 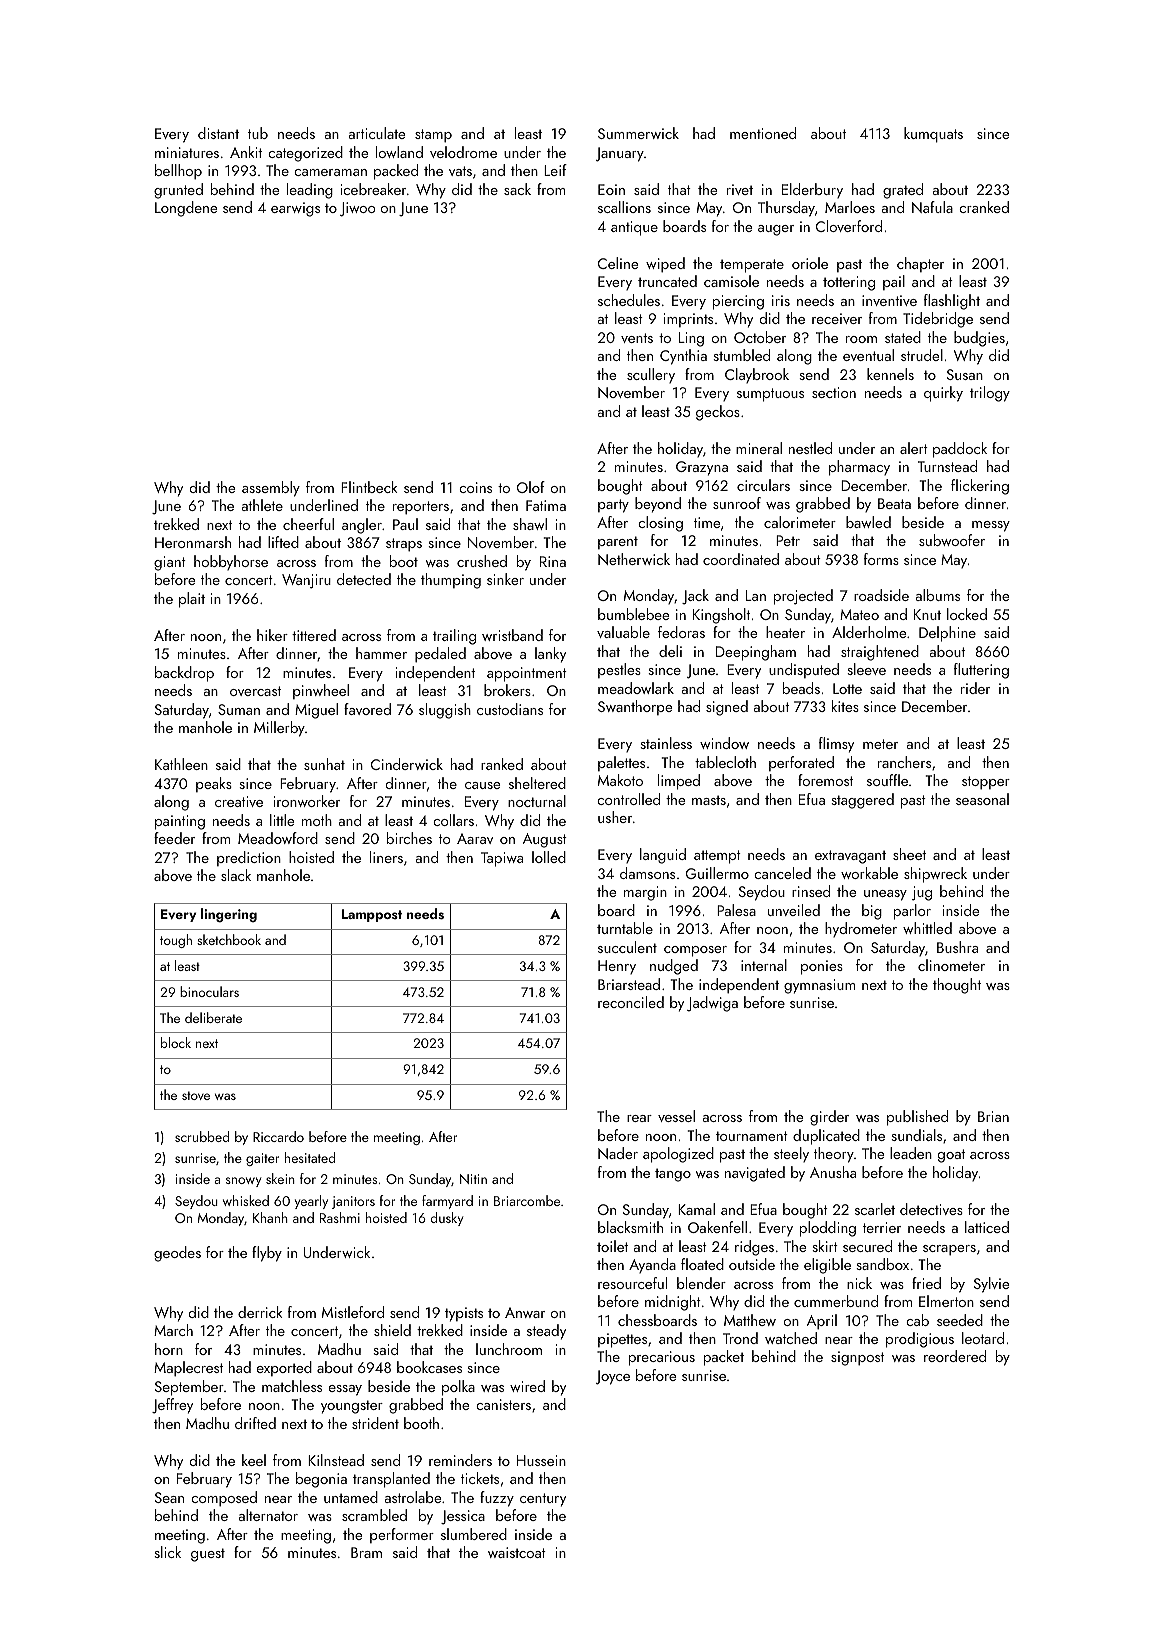 What do you see at coordinates (176, 941) in the document?
I see `tough` at bounding box center [176, 941].
